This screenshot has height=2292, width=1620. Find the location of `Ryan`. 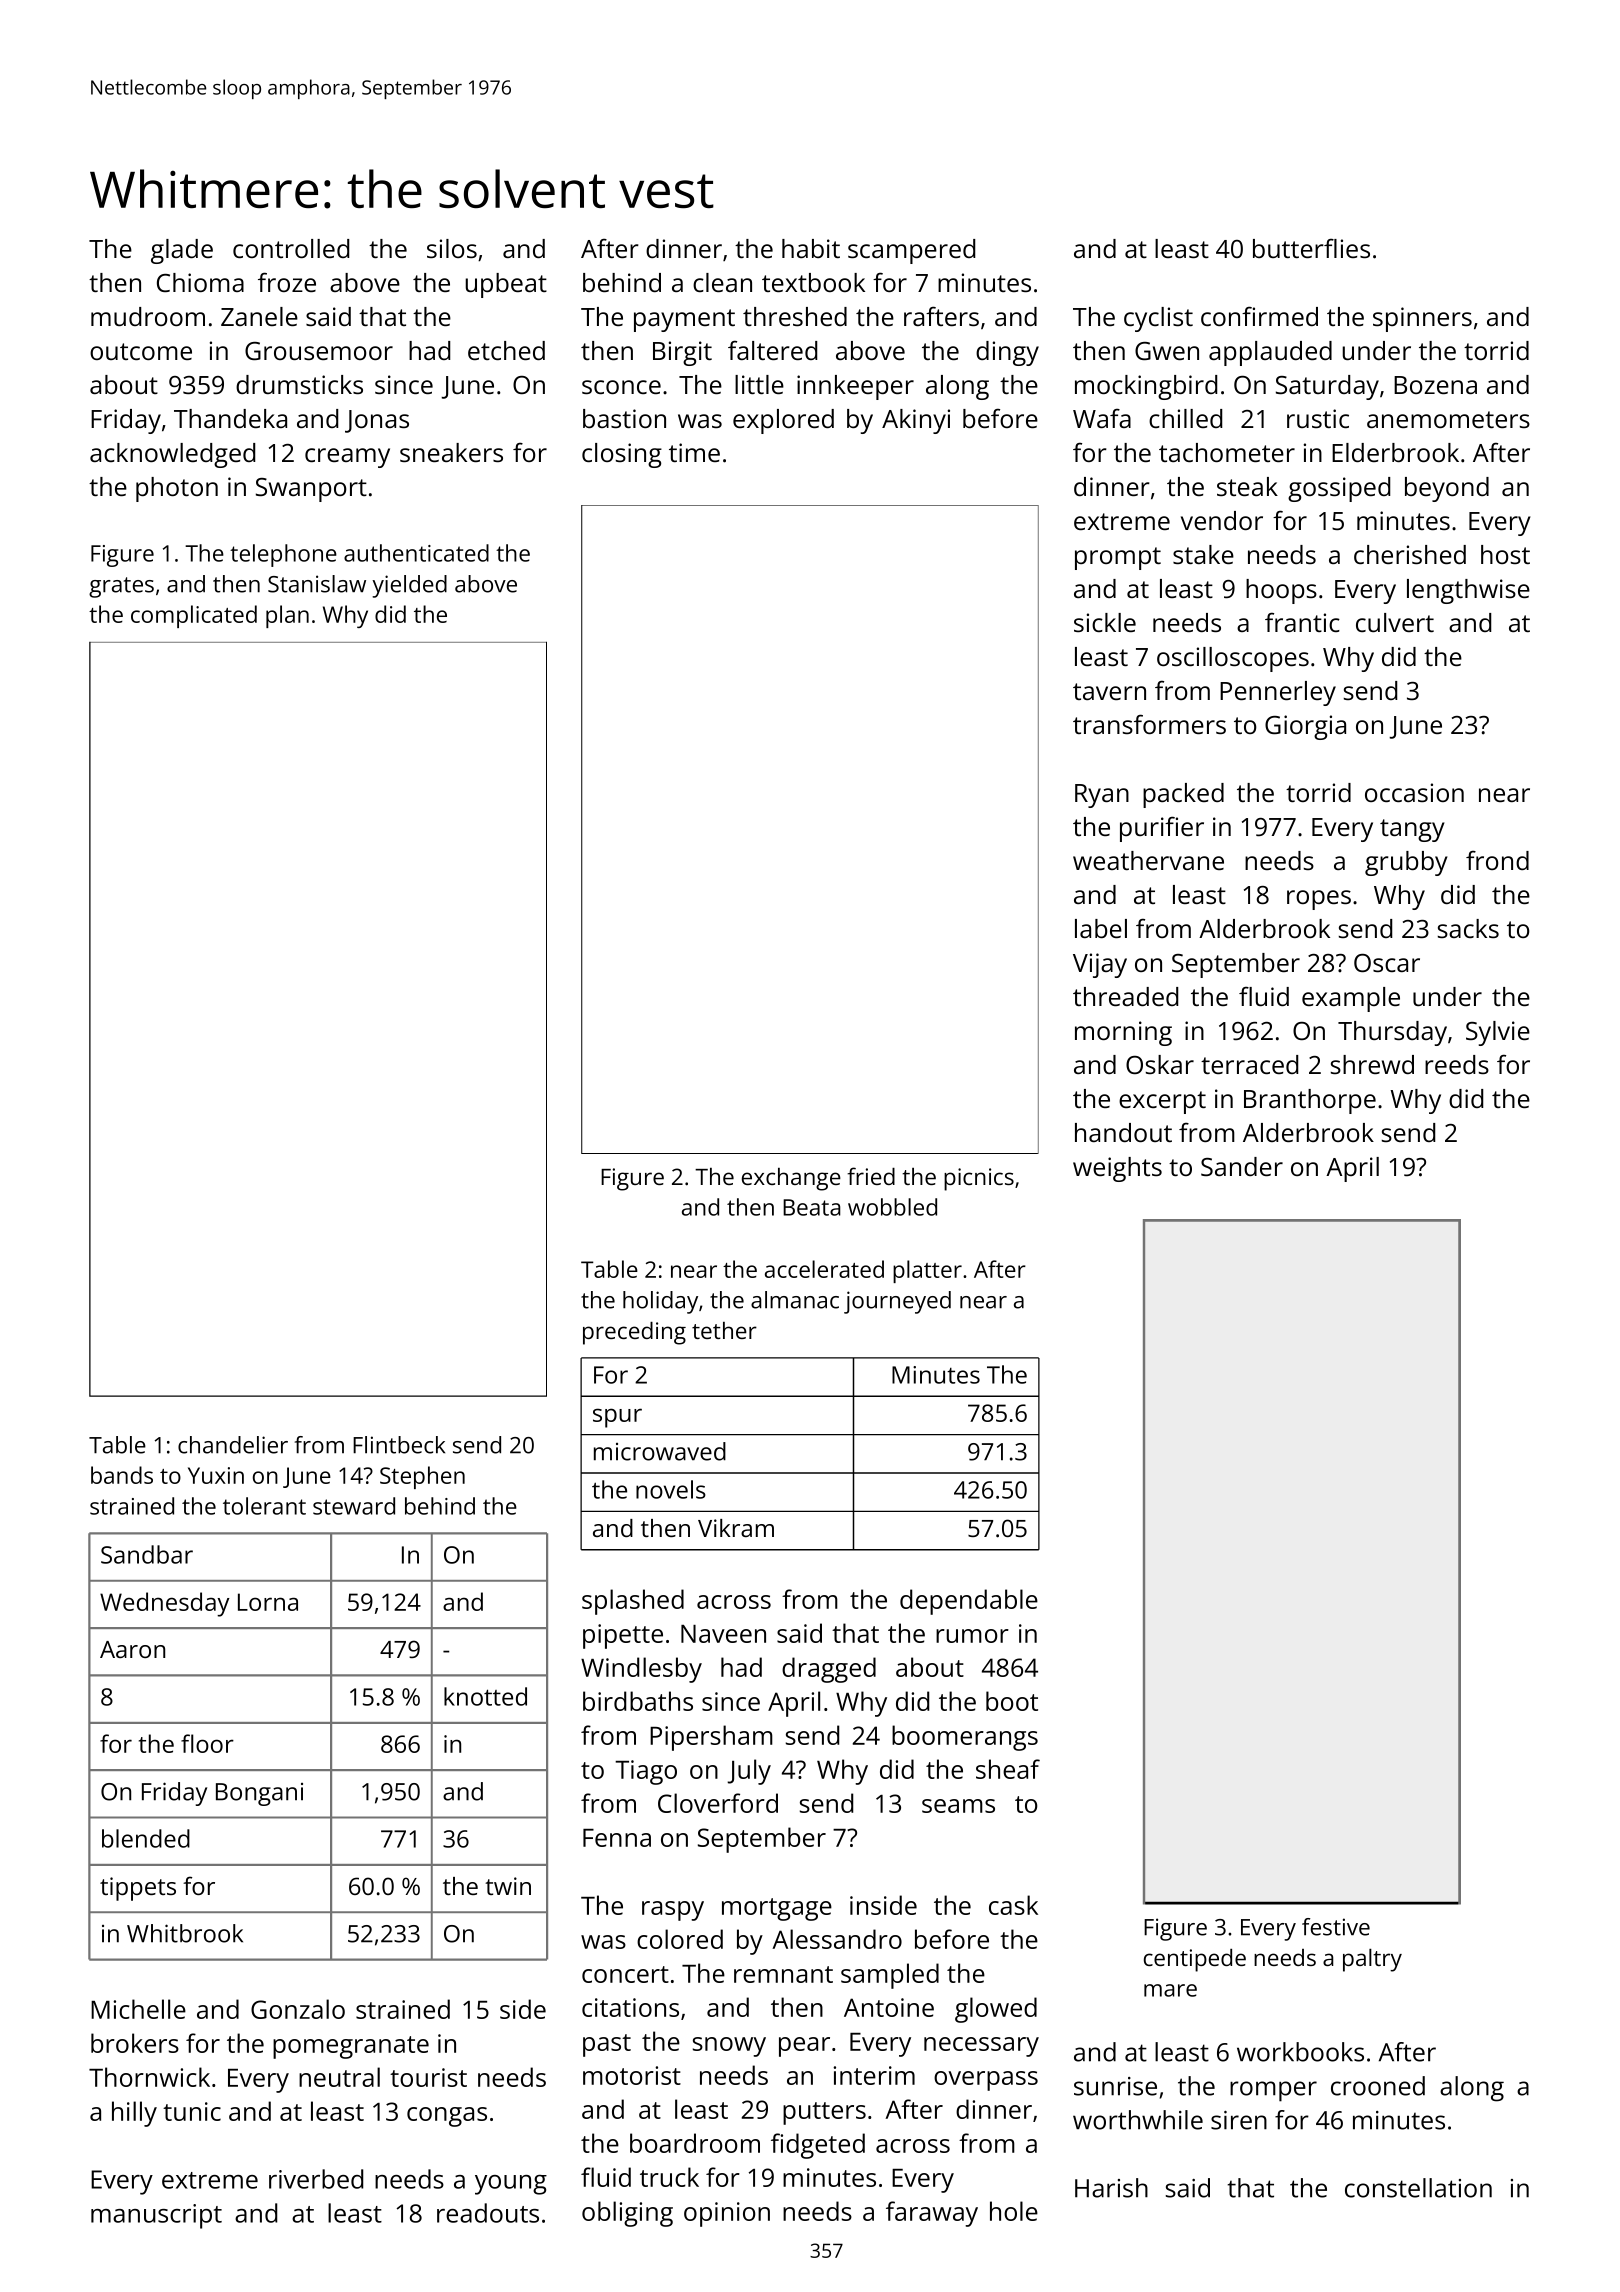

Ryan is located at coordinates (1102, 796).
